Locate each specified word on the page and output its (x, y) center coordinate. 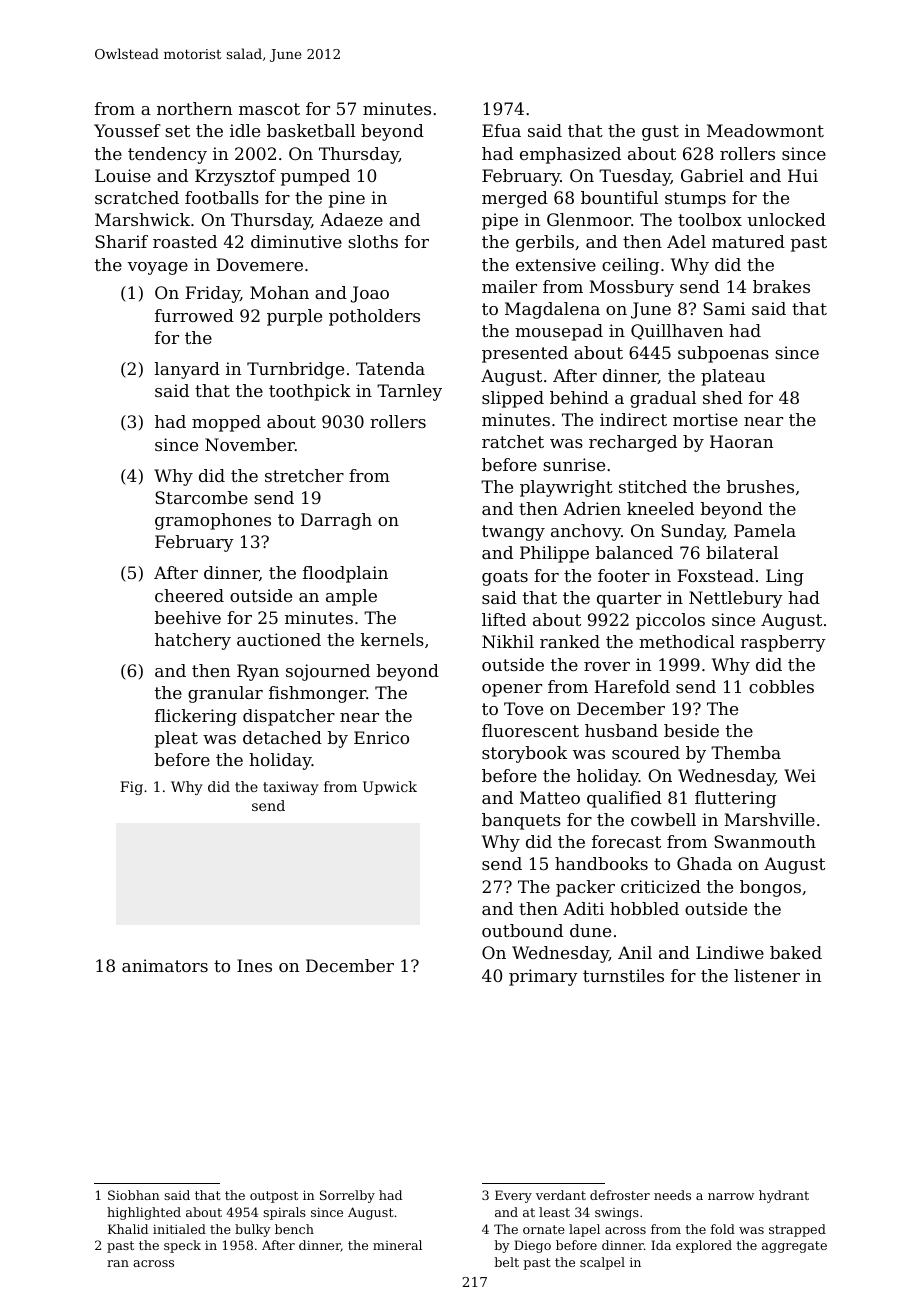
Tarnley (409, 392)
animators (165, 965)
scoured (646, 752)
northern (194, 108)
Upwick (390, 788)
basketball (311, 130)
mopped (226, 423)
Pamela (765, 530)
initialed (179, 1229)
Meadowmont (765, 130)
